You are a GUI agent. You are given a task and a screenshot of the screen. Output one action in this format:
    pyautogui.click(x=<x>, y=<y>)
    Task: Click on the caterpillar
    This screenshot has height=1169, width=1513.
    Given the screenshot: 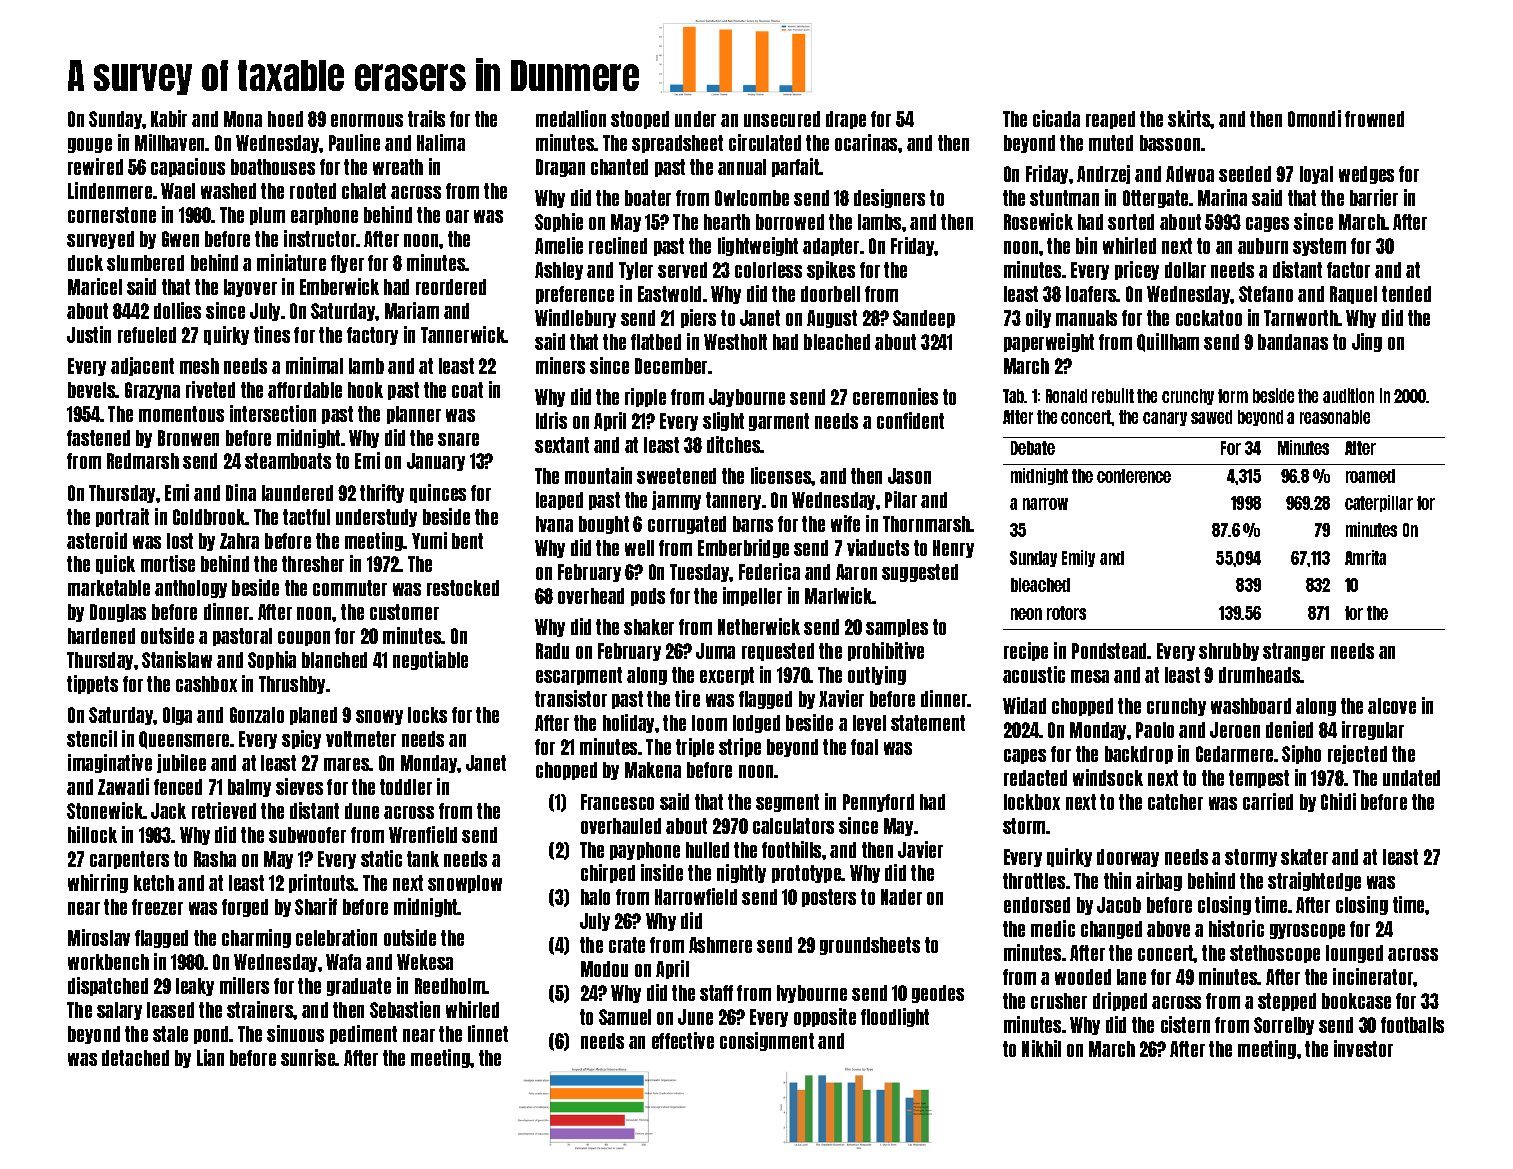 What is the action you would take?
    pyautogui.click(x=1379, y=503)
